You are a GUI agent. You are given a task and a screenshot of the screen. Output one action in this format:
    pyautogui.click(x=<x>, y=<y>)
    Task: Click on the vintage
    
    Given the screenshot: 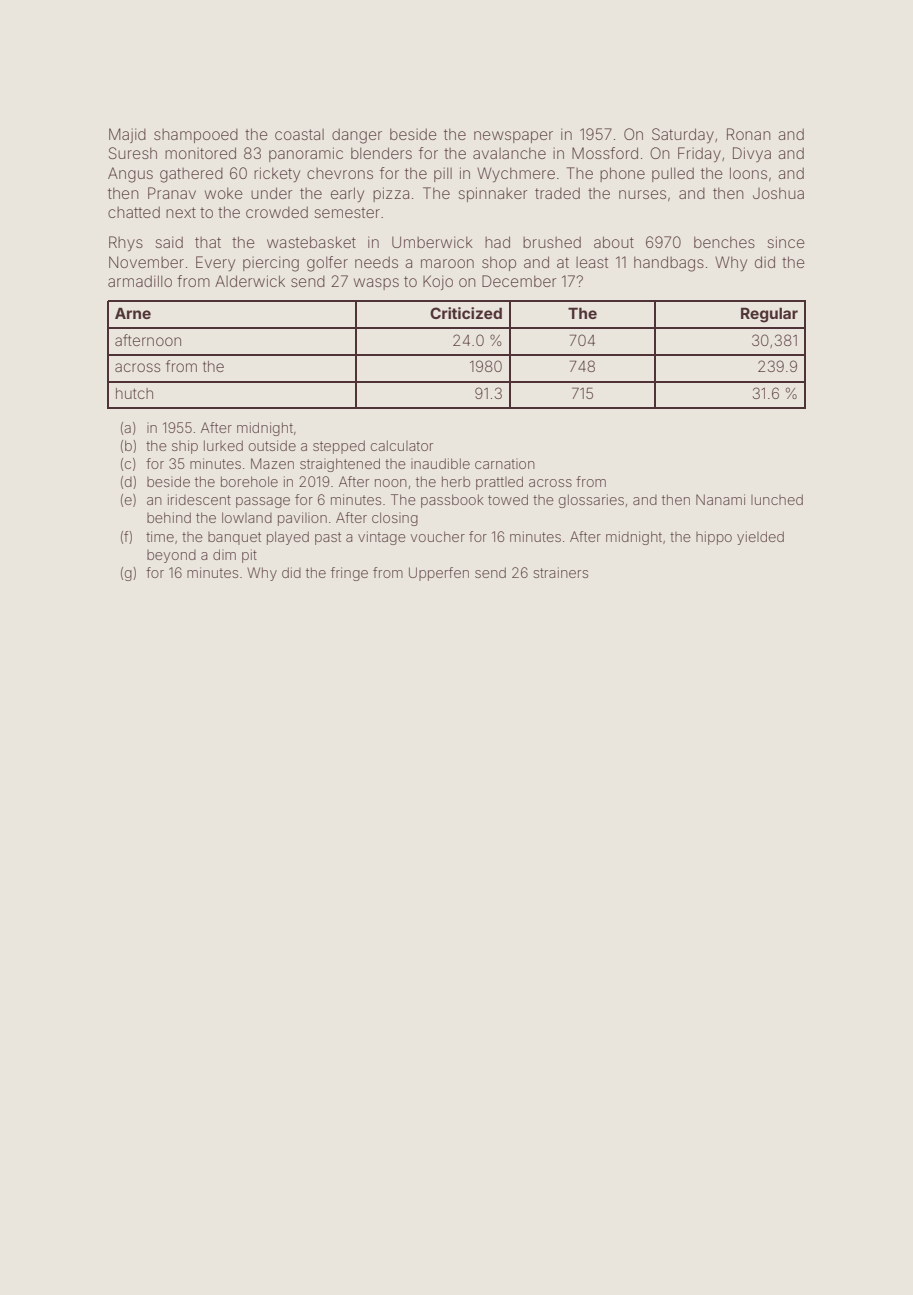 What is the action you would take?
    pyautogui.click(x=382, y=538)
